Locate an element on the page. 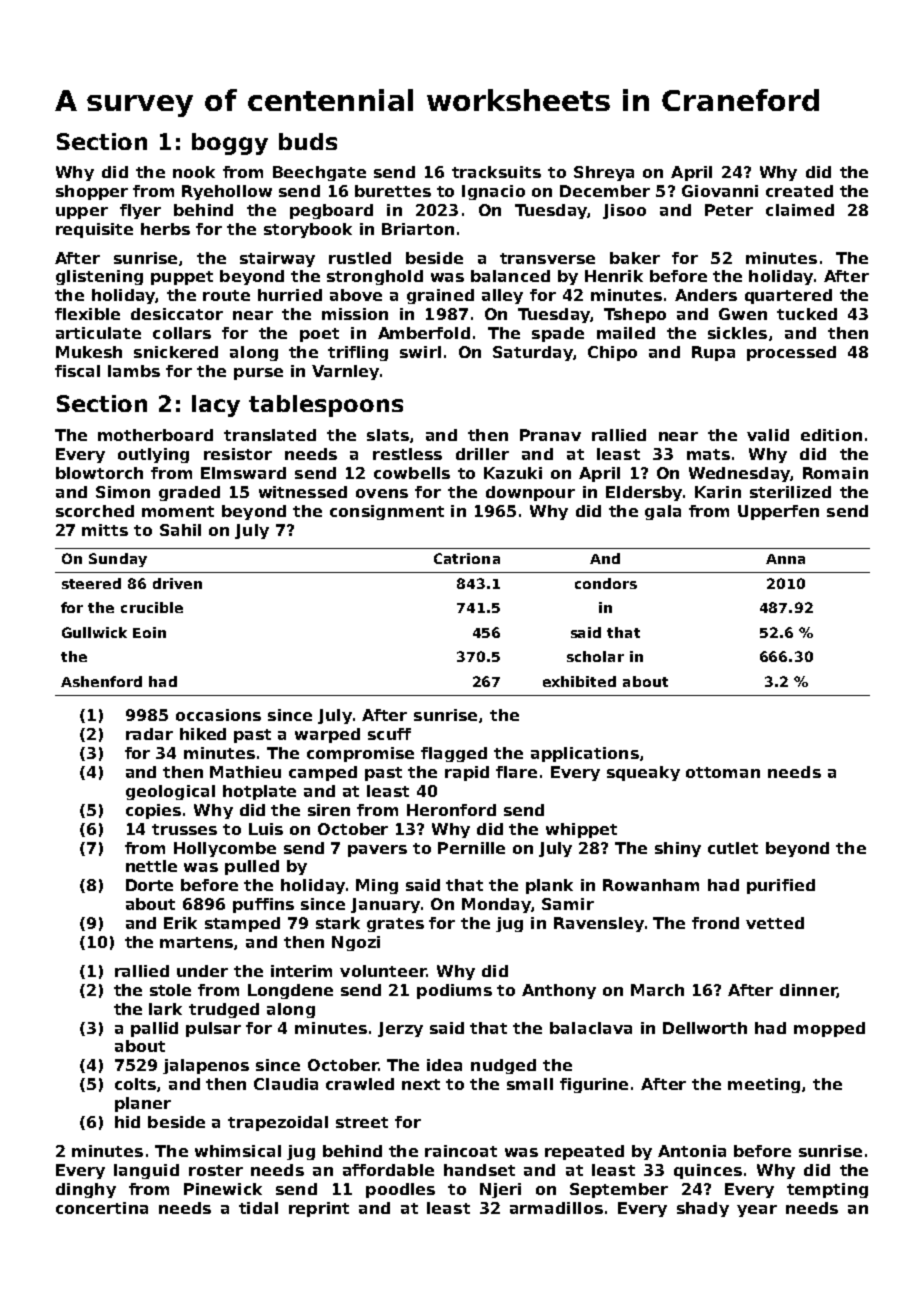 The image size is (924, 1308). ottoman is located at coordinates (723, 772).
